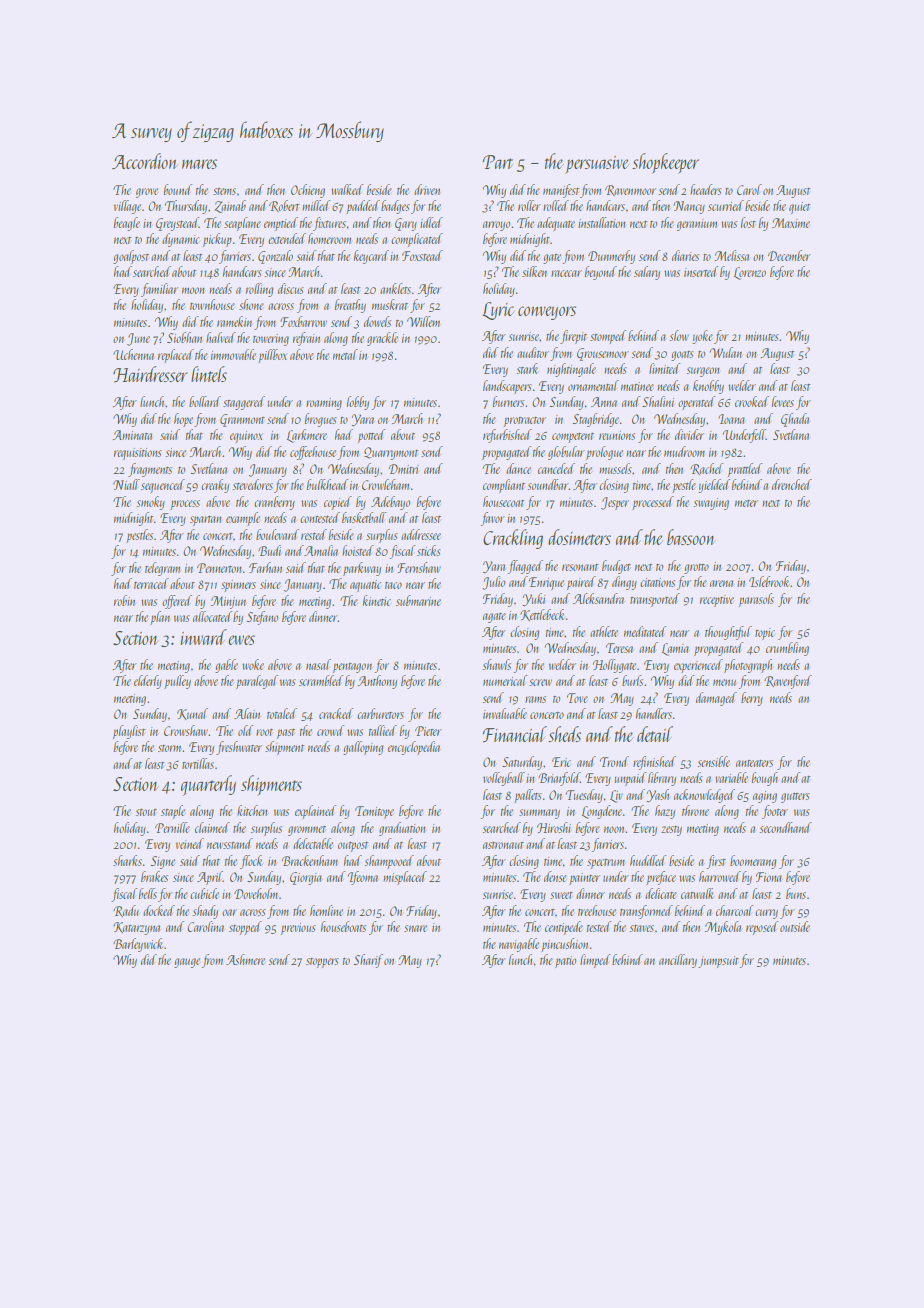 The height and width of the screenshot is (1308, 924). Describe the element at coordinates (230, 206) in the screenshot. I see `Zainab` at that location.
